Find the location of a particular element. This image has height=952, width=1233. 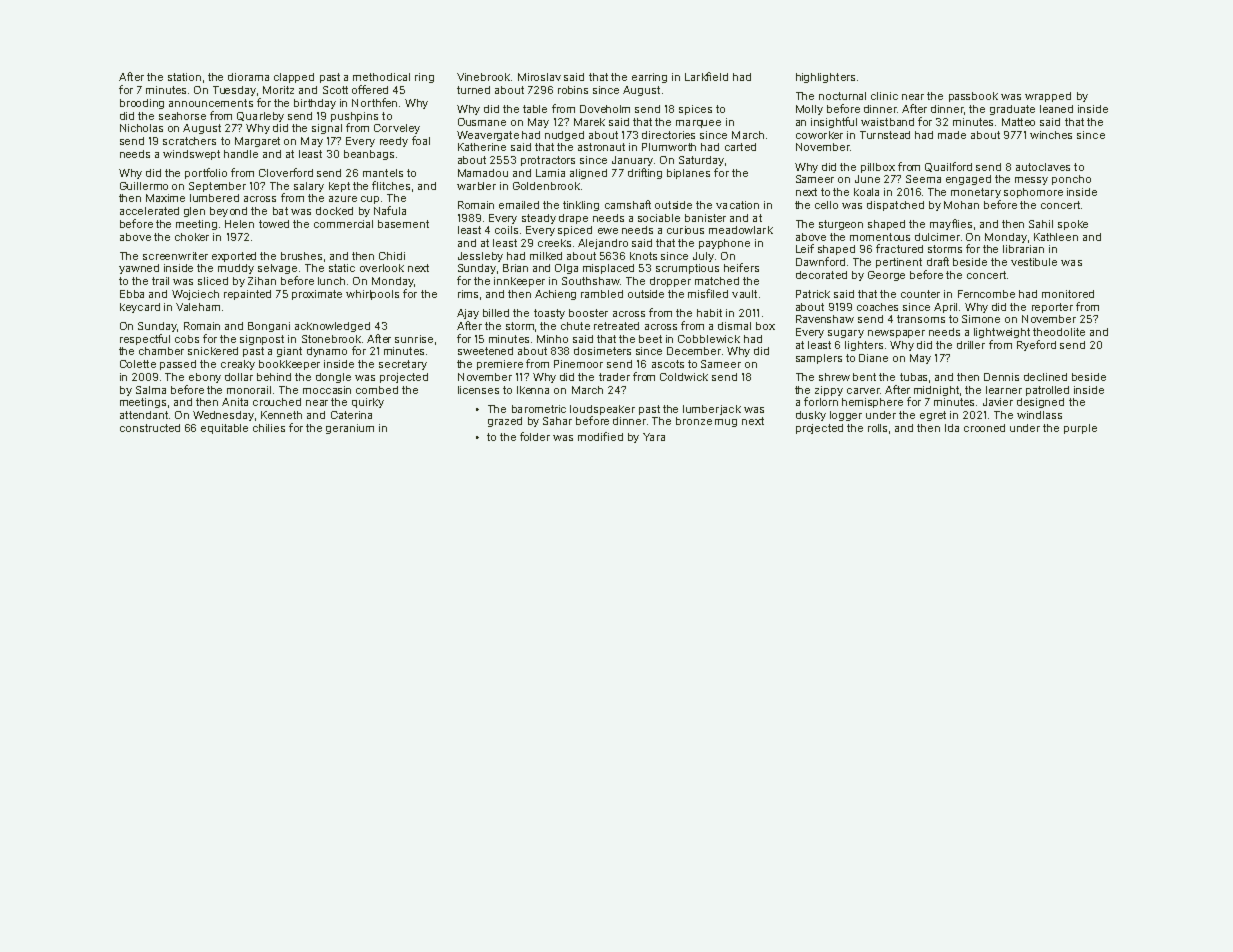

Coldwick is located at coordinates (684, 377).
